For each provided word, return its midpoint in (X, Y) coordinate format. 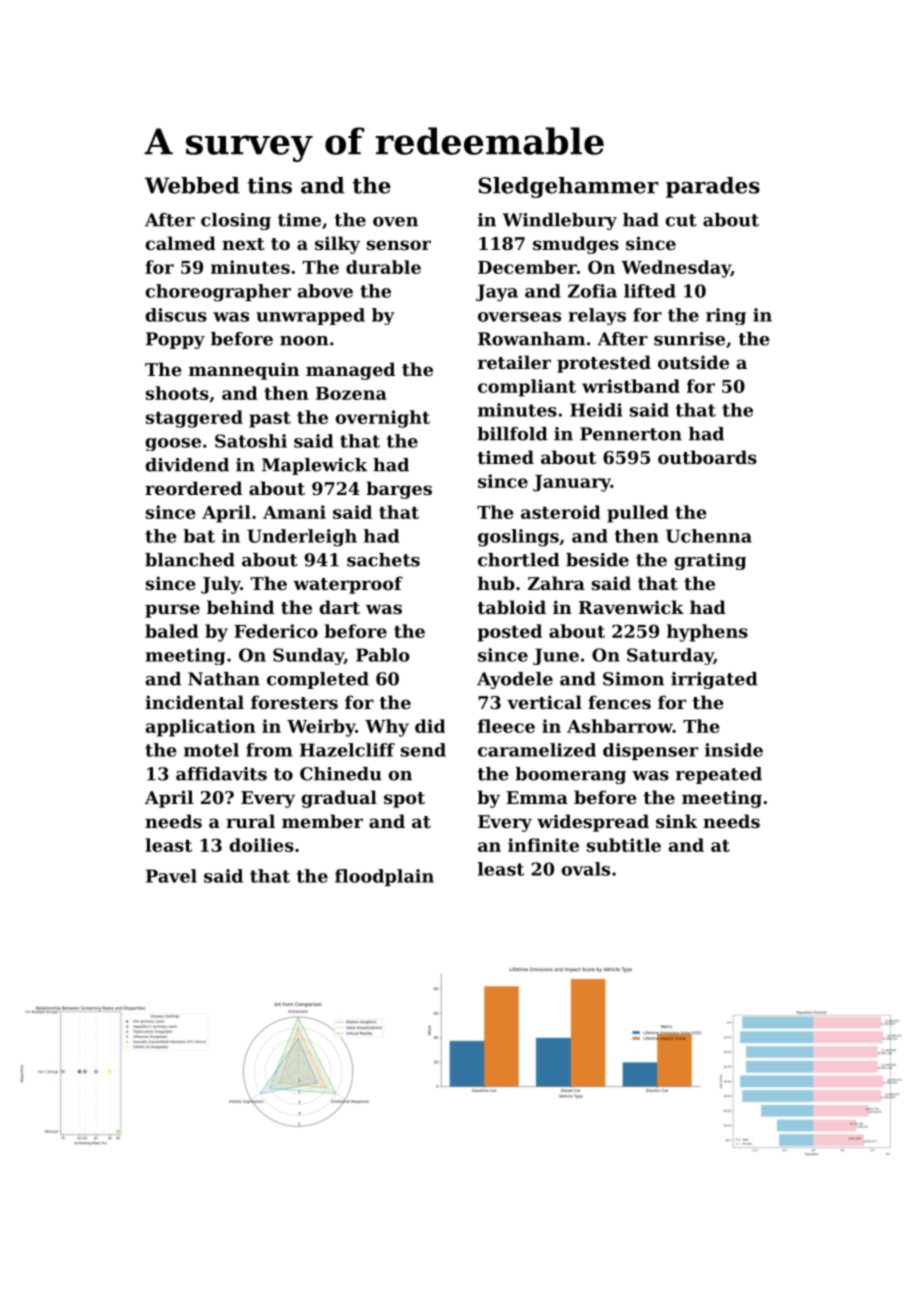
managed (350, 371)
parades (713, 187)
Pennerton (631, 434)
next (243, 244)
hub (496, 583)
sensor (399, 245)
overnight (382, 419)
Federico (276, 631)
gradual (339, 799)
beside (597, 560)
